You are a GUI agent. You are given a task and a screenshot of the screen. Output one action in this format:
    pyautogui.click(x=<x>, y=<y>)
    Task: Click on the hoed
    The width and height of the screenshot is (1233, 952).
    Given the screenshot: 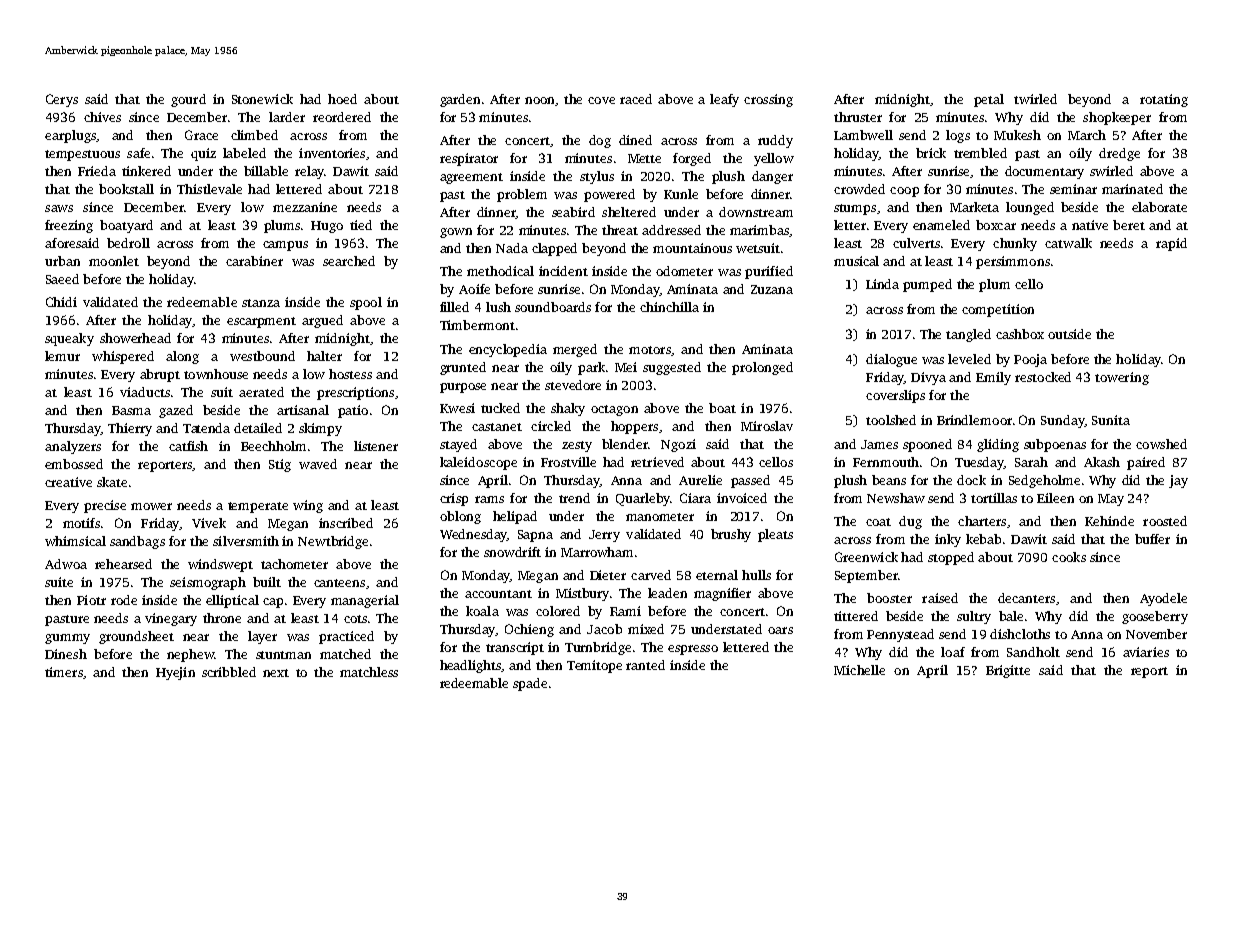 What is the action you would take?
    pyautogui.click(x=342, y=99)
